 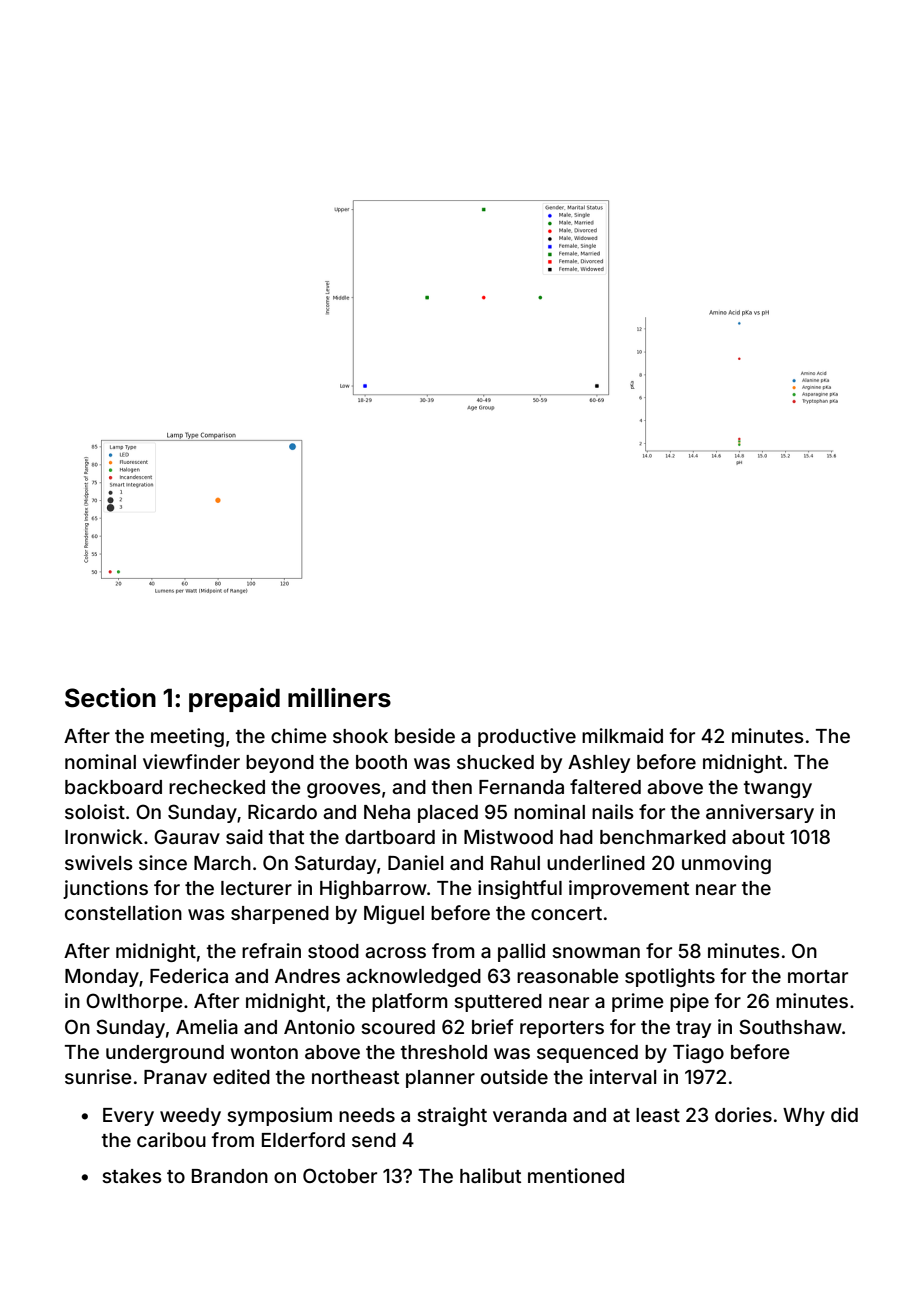 I want to click on junctions, so click(x=105, y=889).
